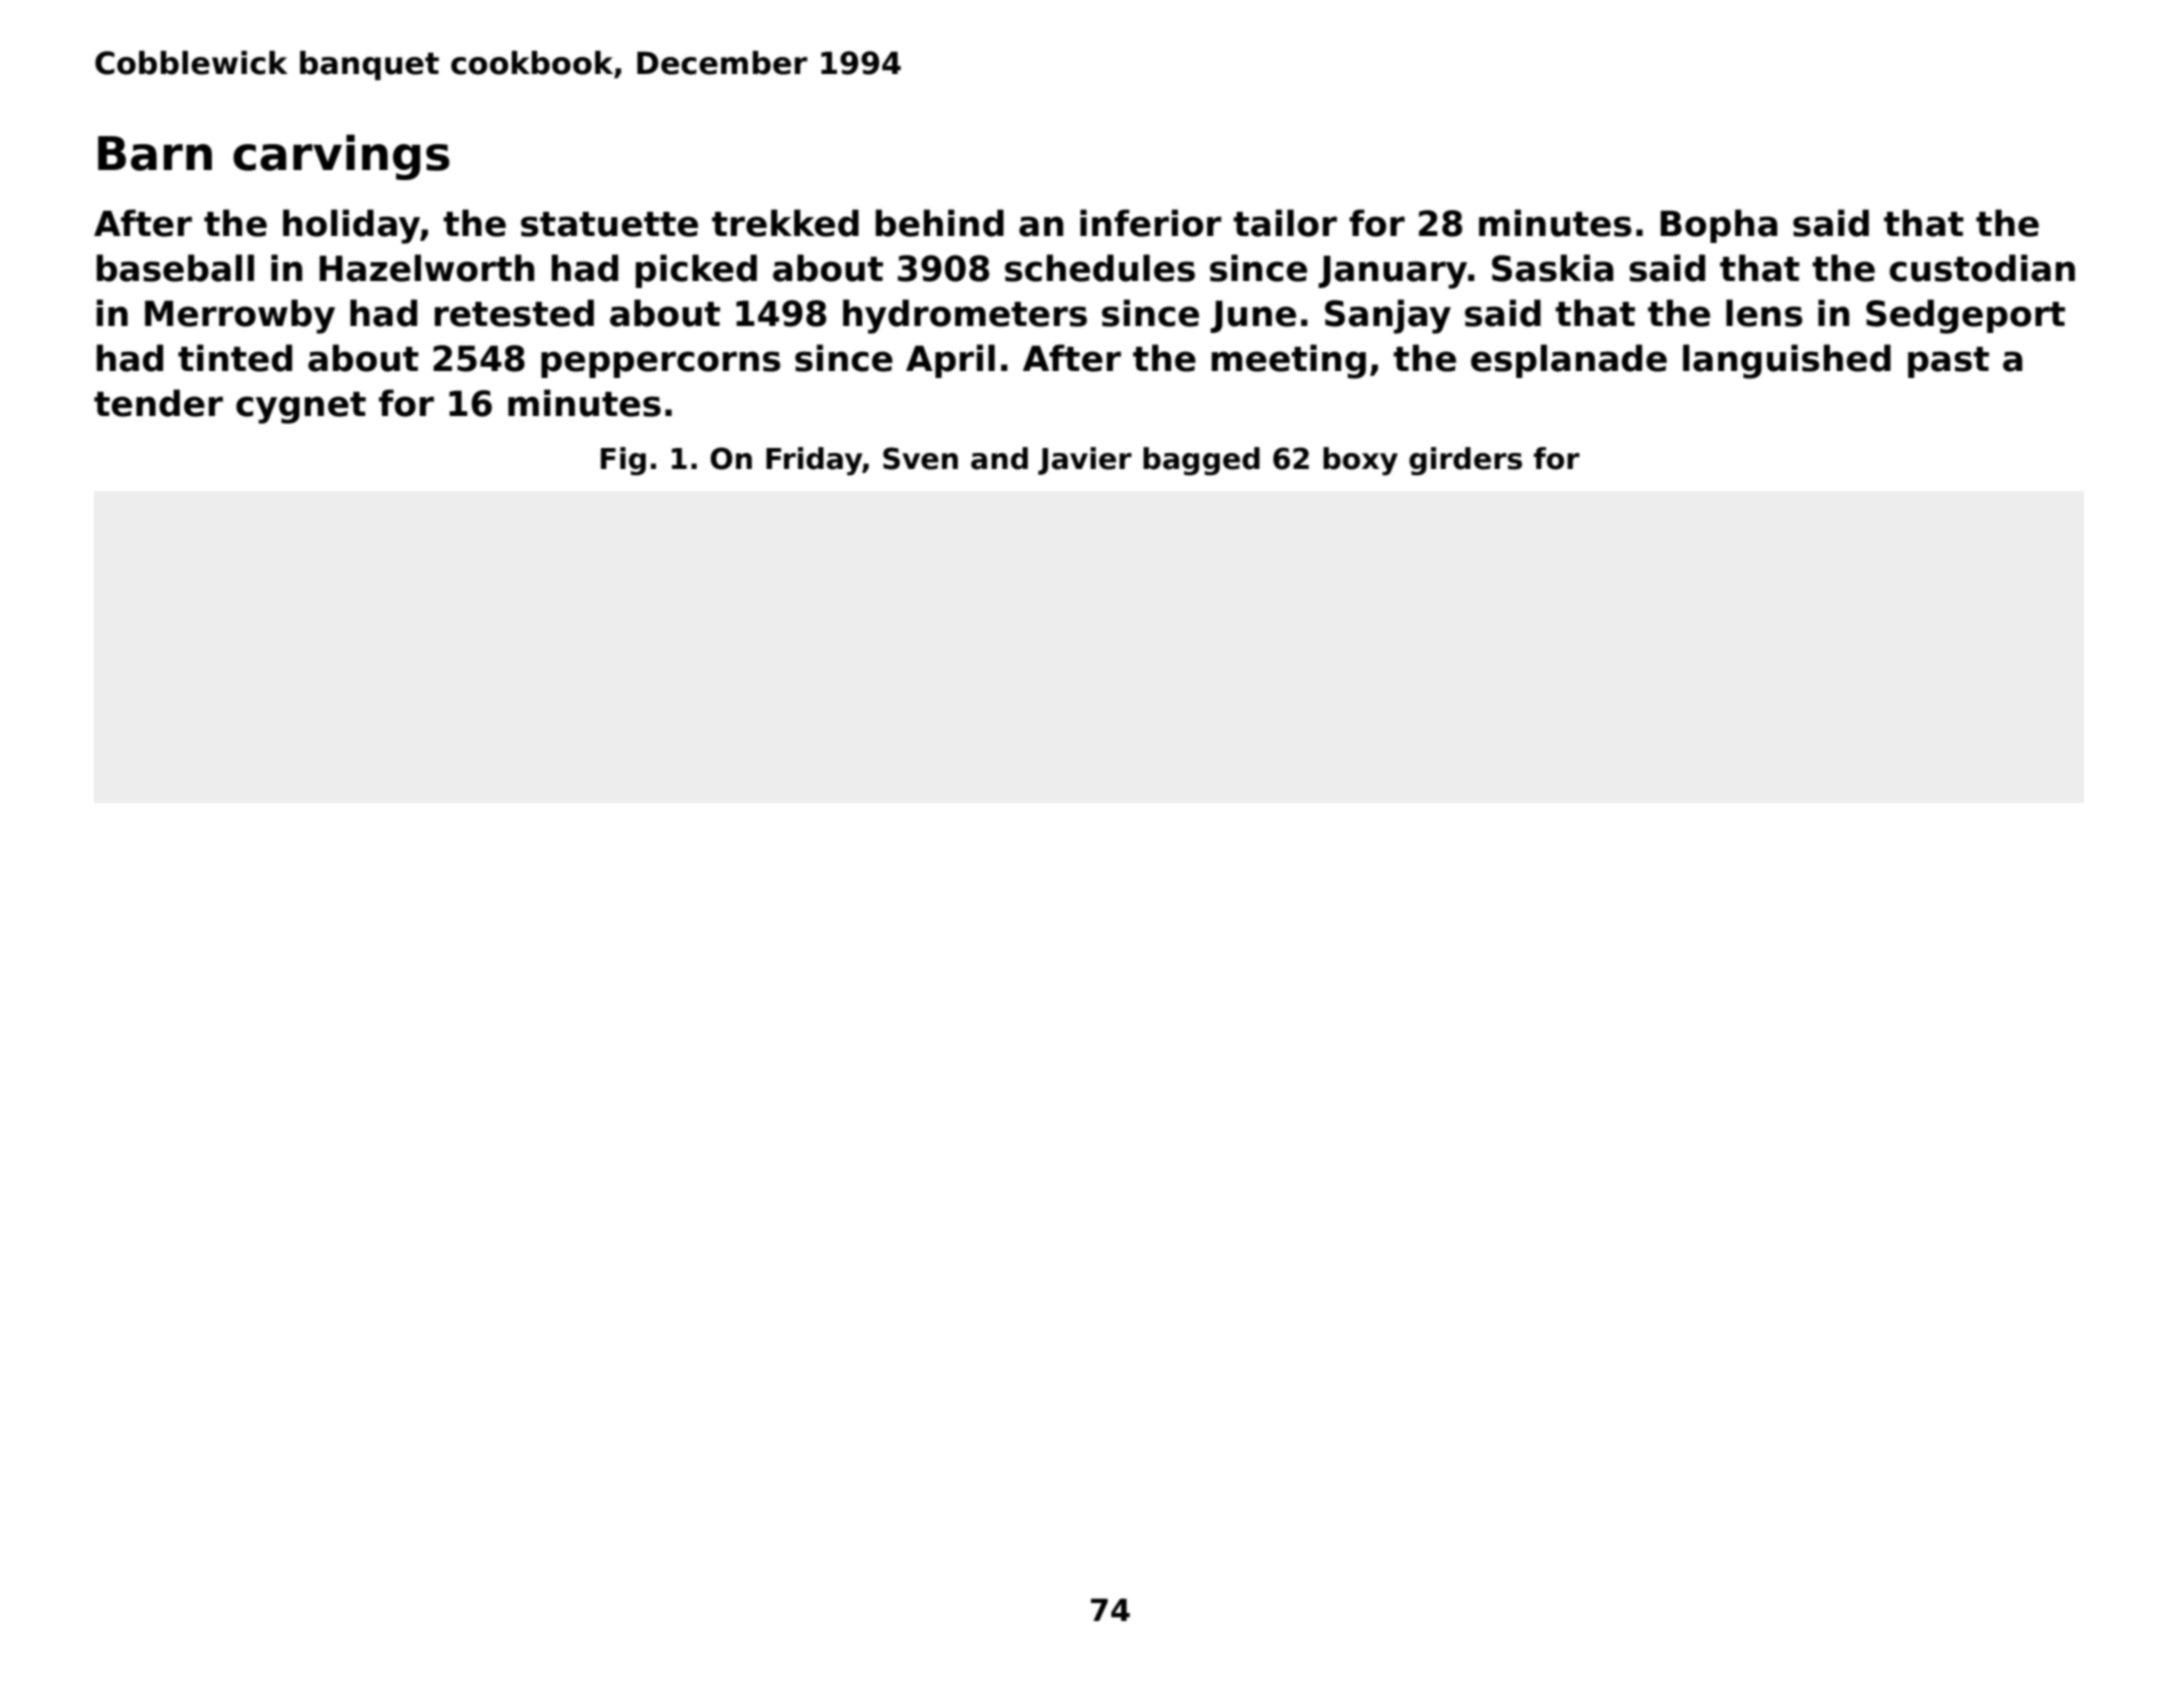 This image has width=2178, height=1683. Describe the element at coordinates (1553, 268) in the image. I see `Saskia` at that location.
